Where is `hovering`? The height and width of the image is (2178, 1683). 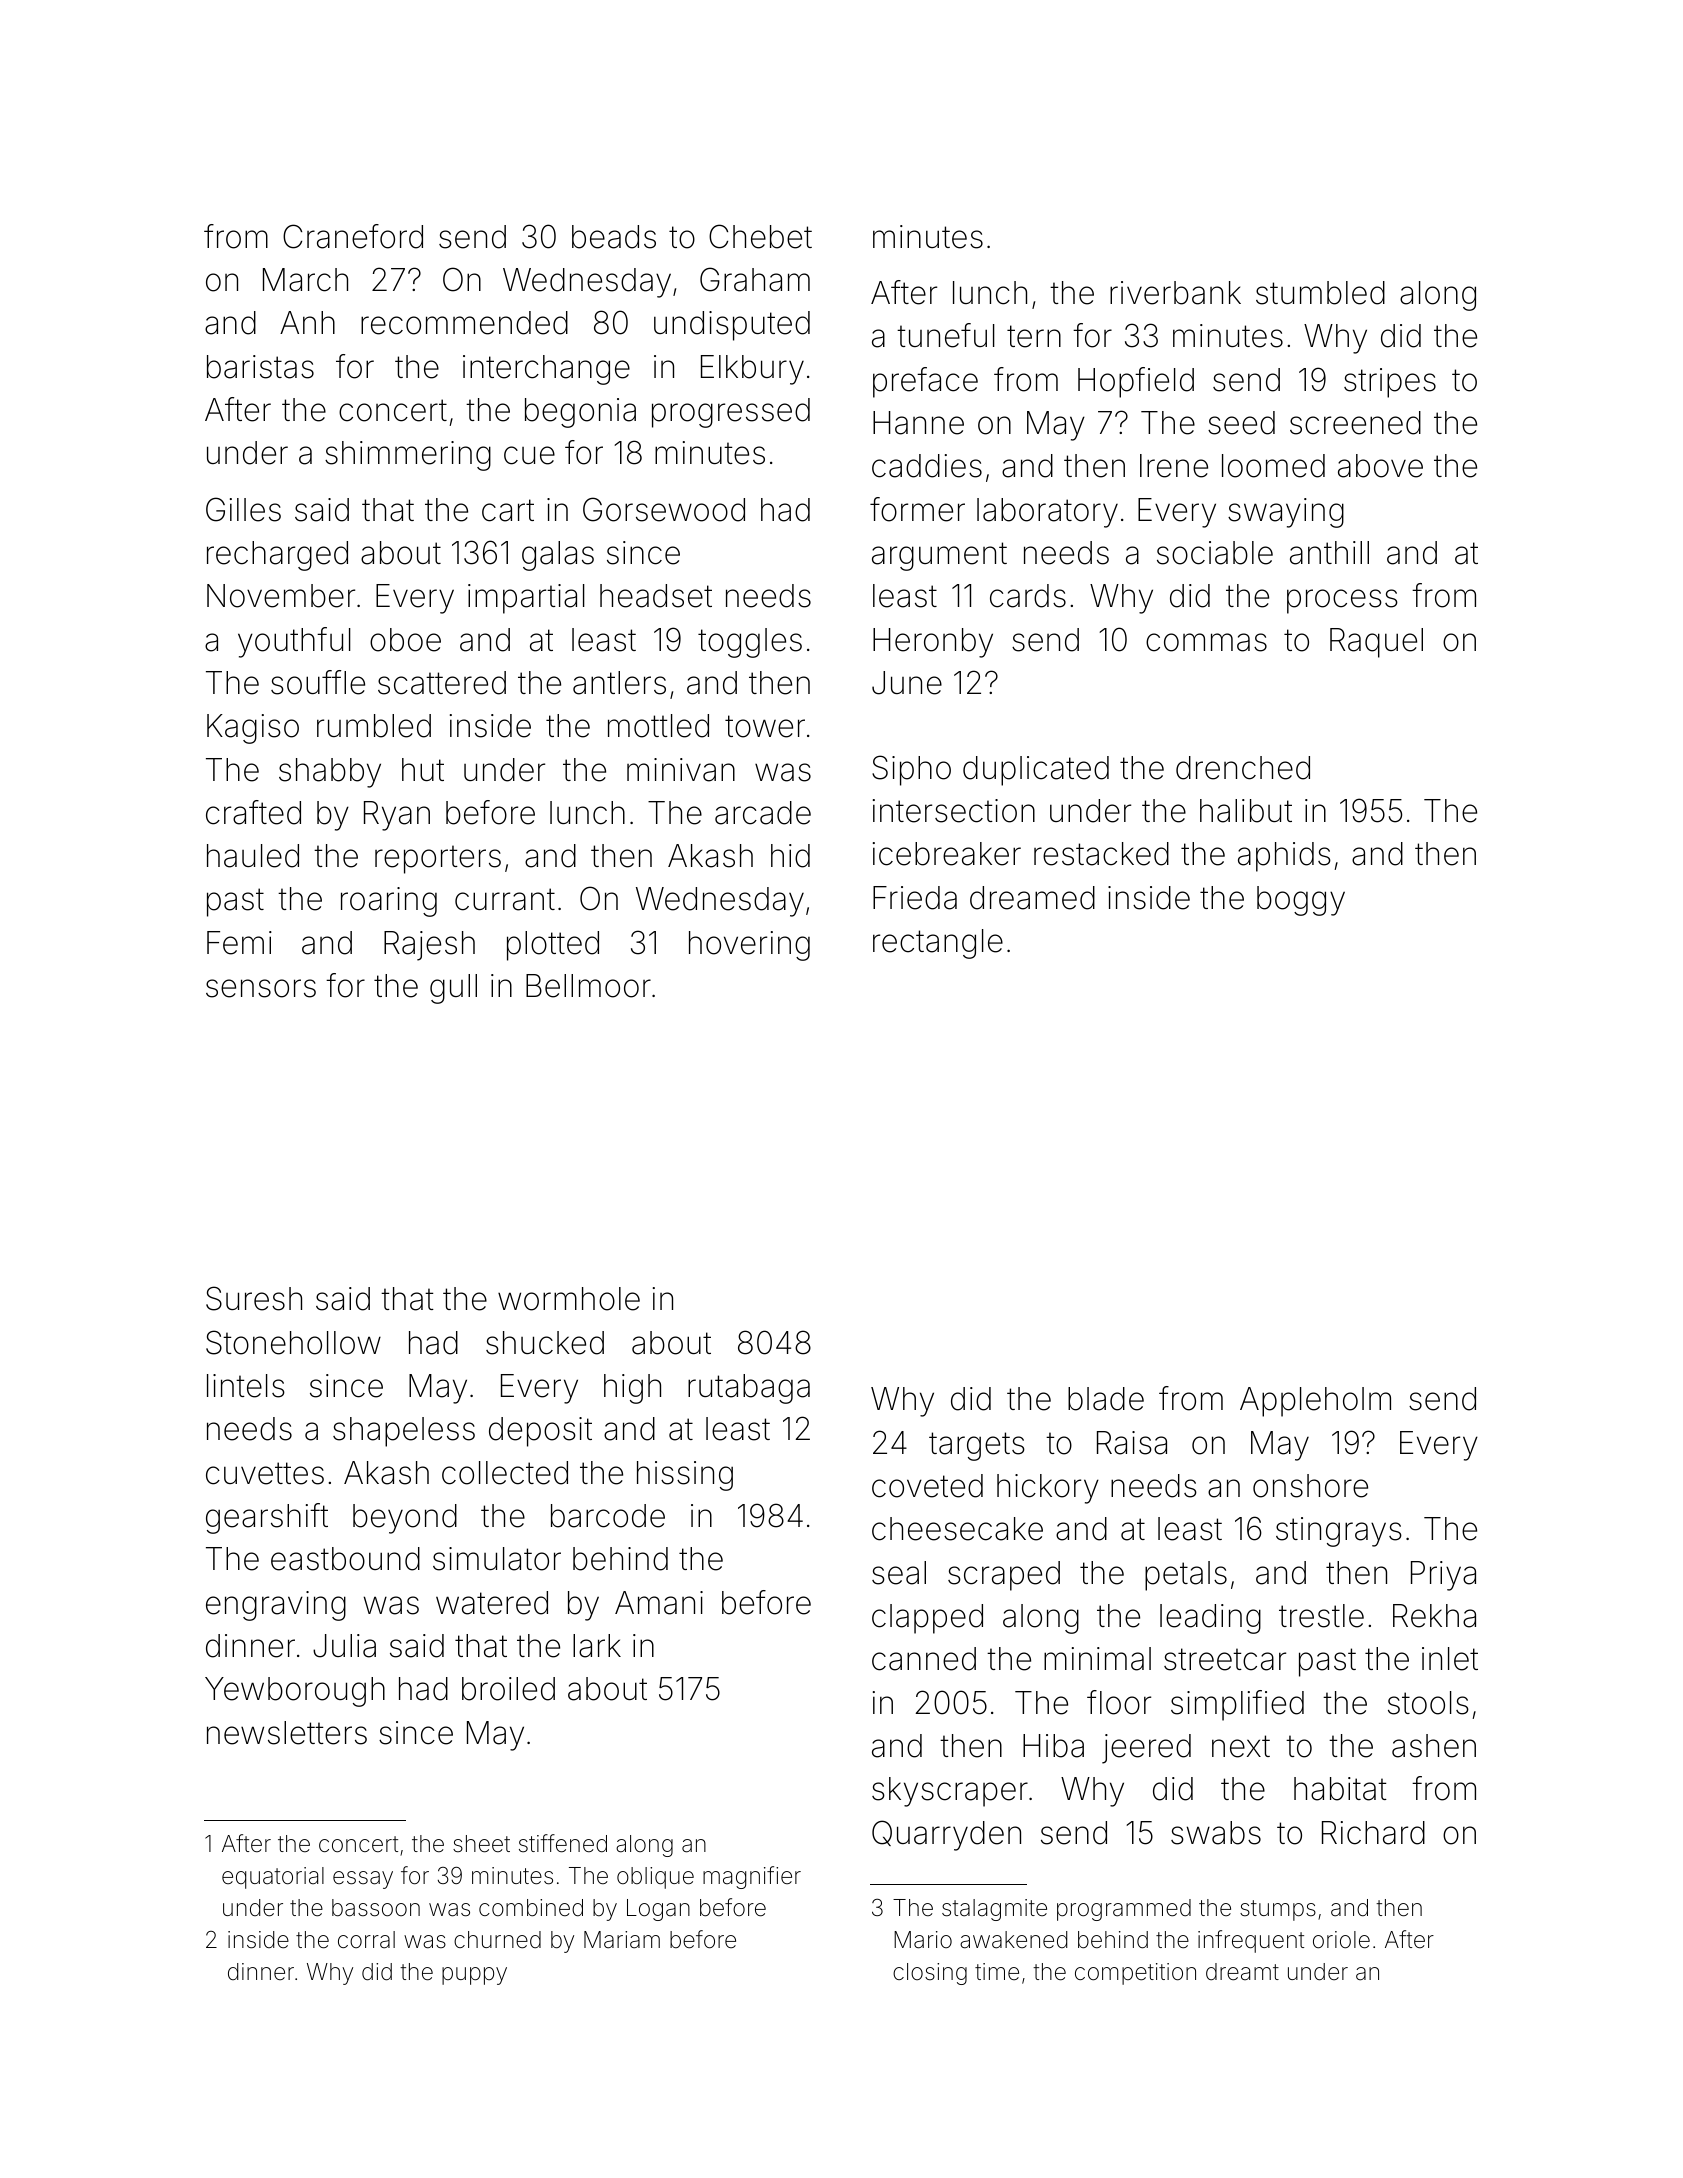
hovering is located at coordinates (749, 946).
